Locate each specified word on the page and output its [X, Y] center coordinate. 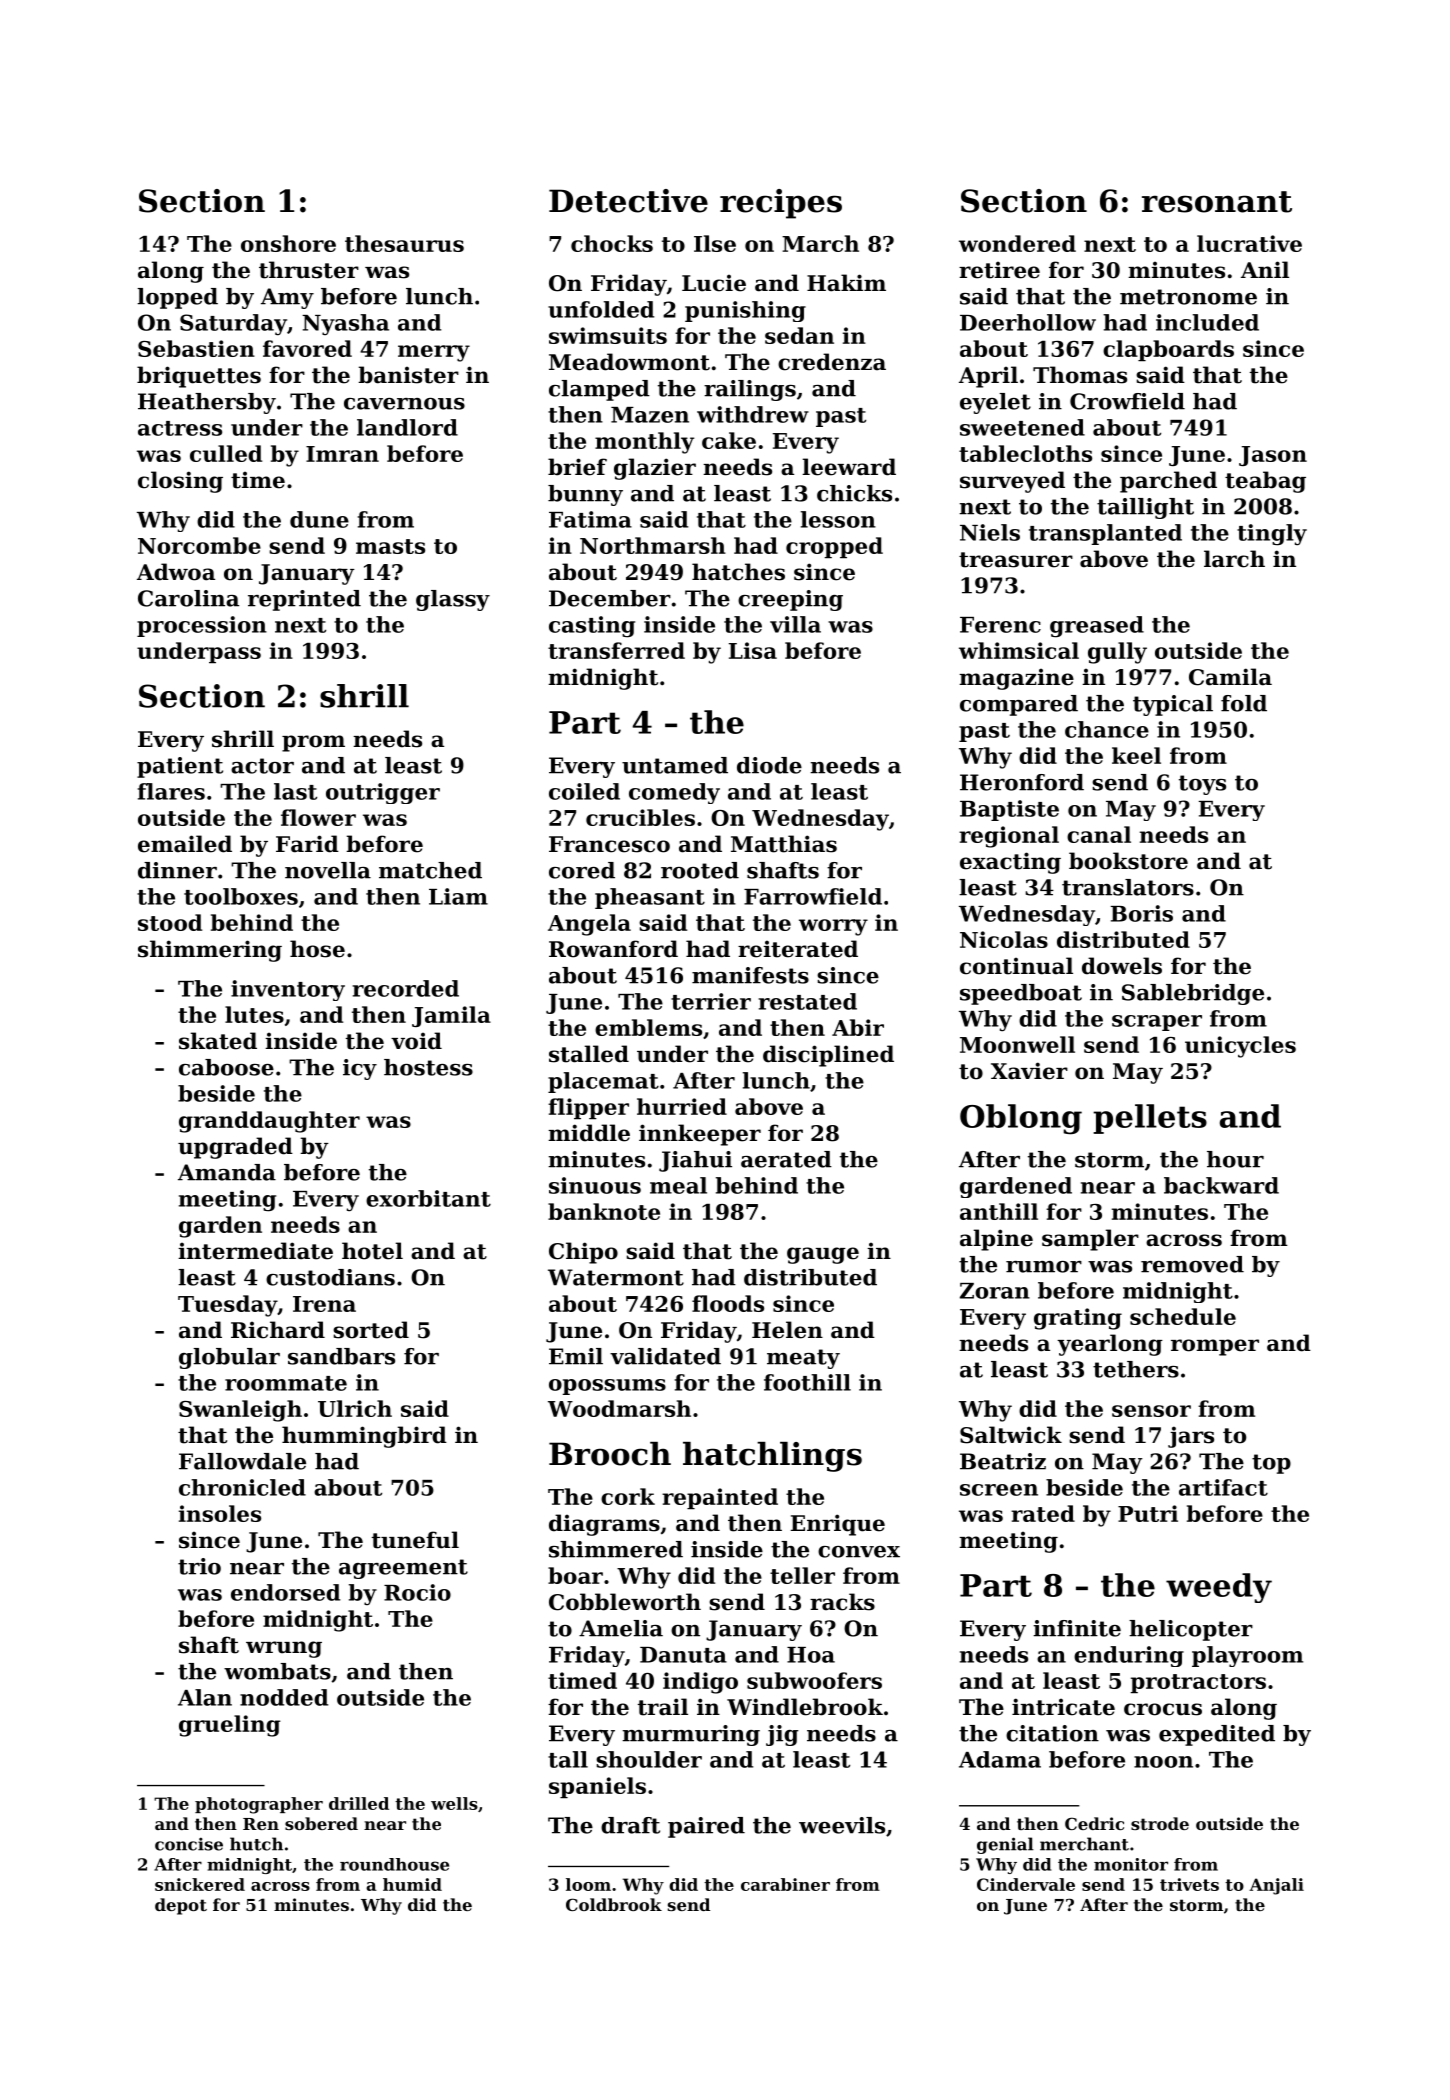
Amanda [227, 1172]
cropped [834, 547]
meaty [803, 1359]
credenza [832, 362]
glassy [453, 600]
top [1271, 1464]
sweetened [1022, 427]
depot [181, 1906]
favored [307, 348]
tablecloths [1025, 453]
